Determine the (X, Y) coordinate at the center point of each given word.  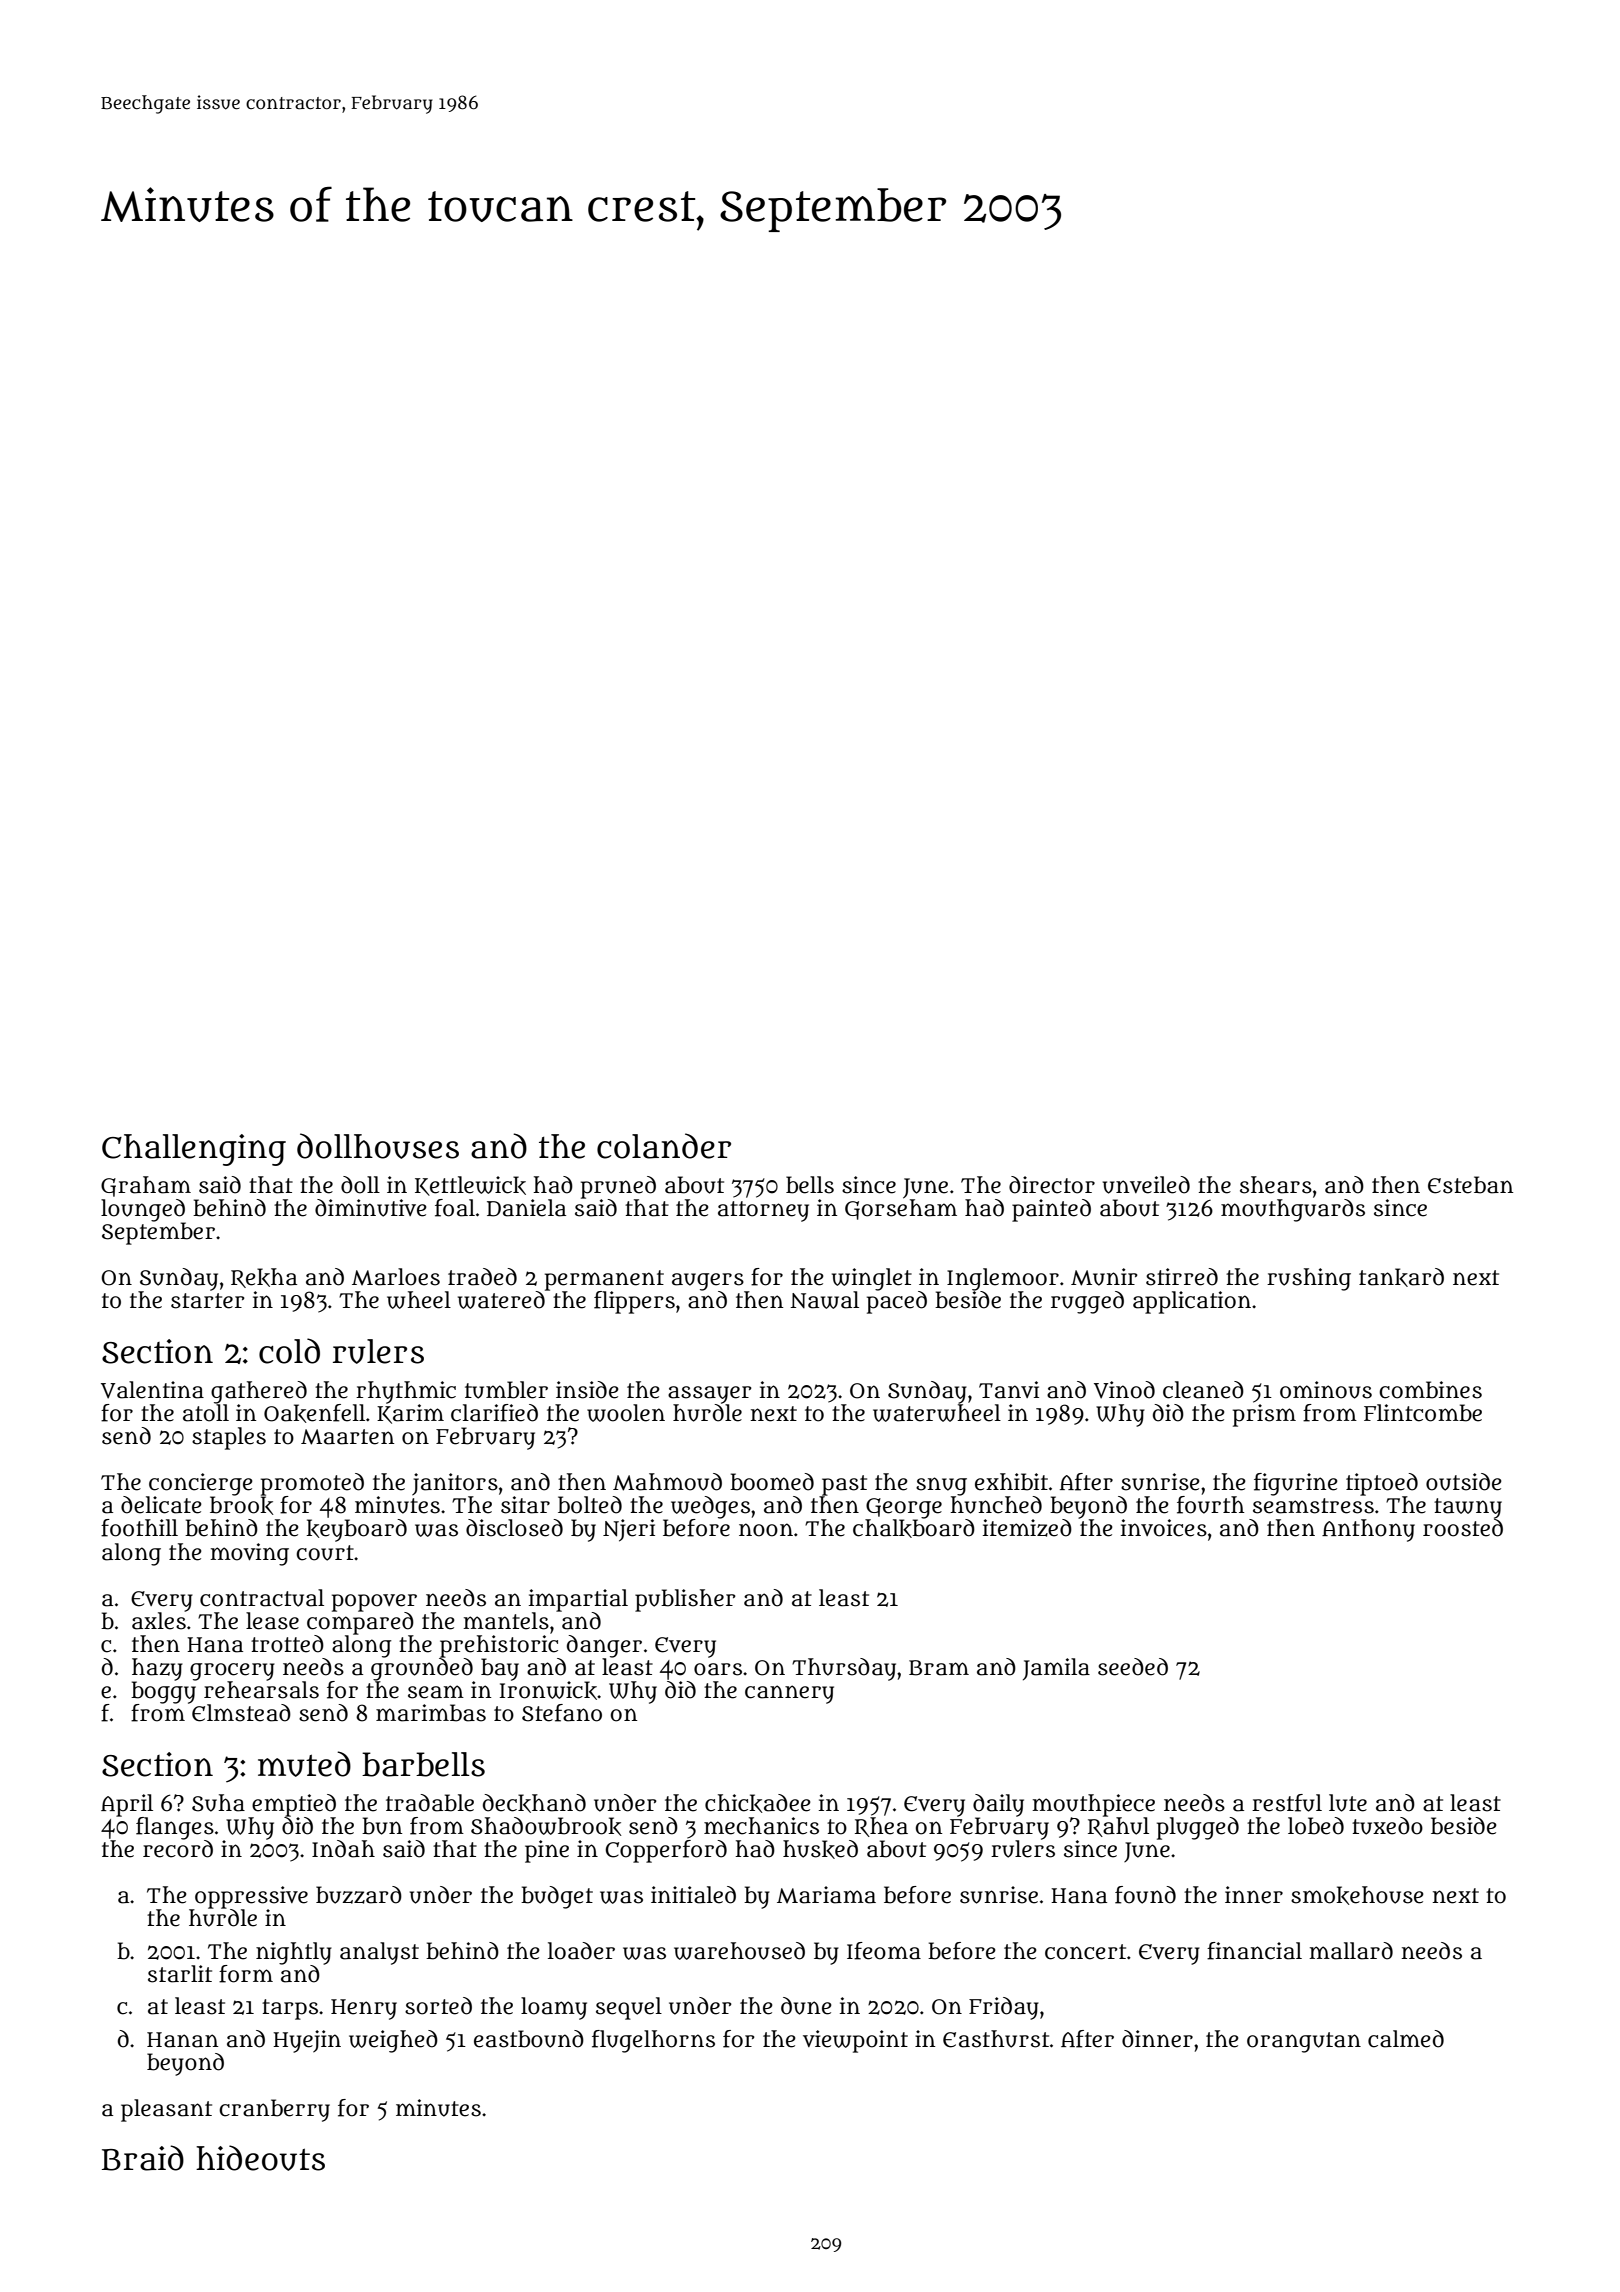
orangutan (1304, 2042)
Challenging (194, 1150)
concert (1085, 1952)
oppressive (251, 1897)
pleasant (166, 2110)
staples (229, 1438)
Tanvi (1009, 1390)
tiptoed (1382, 1484)
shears (1276, 1185)
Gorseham (901, 1209)
